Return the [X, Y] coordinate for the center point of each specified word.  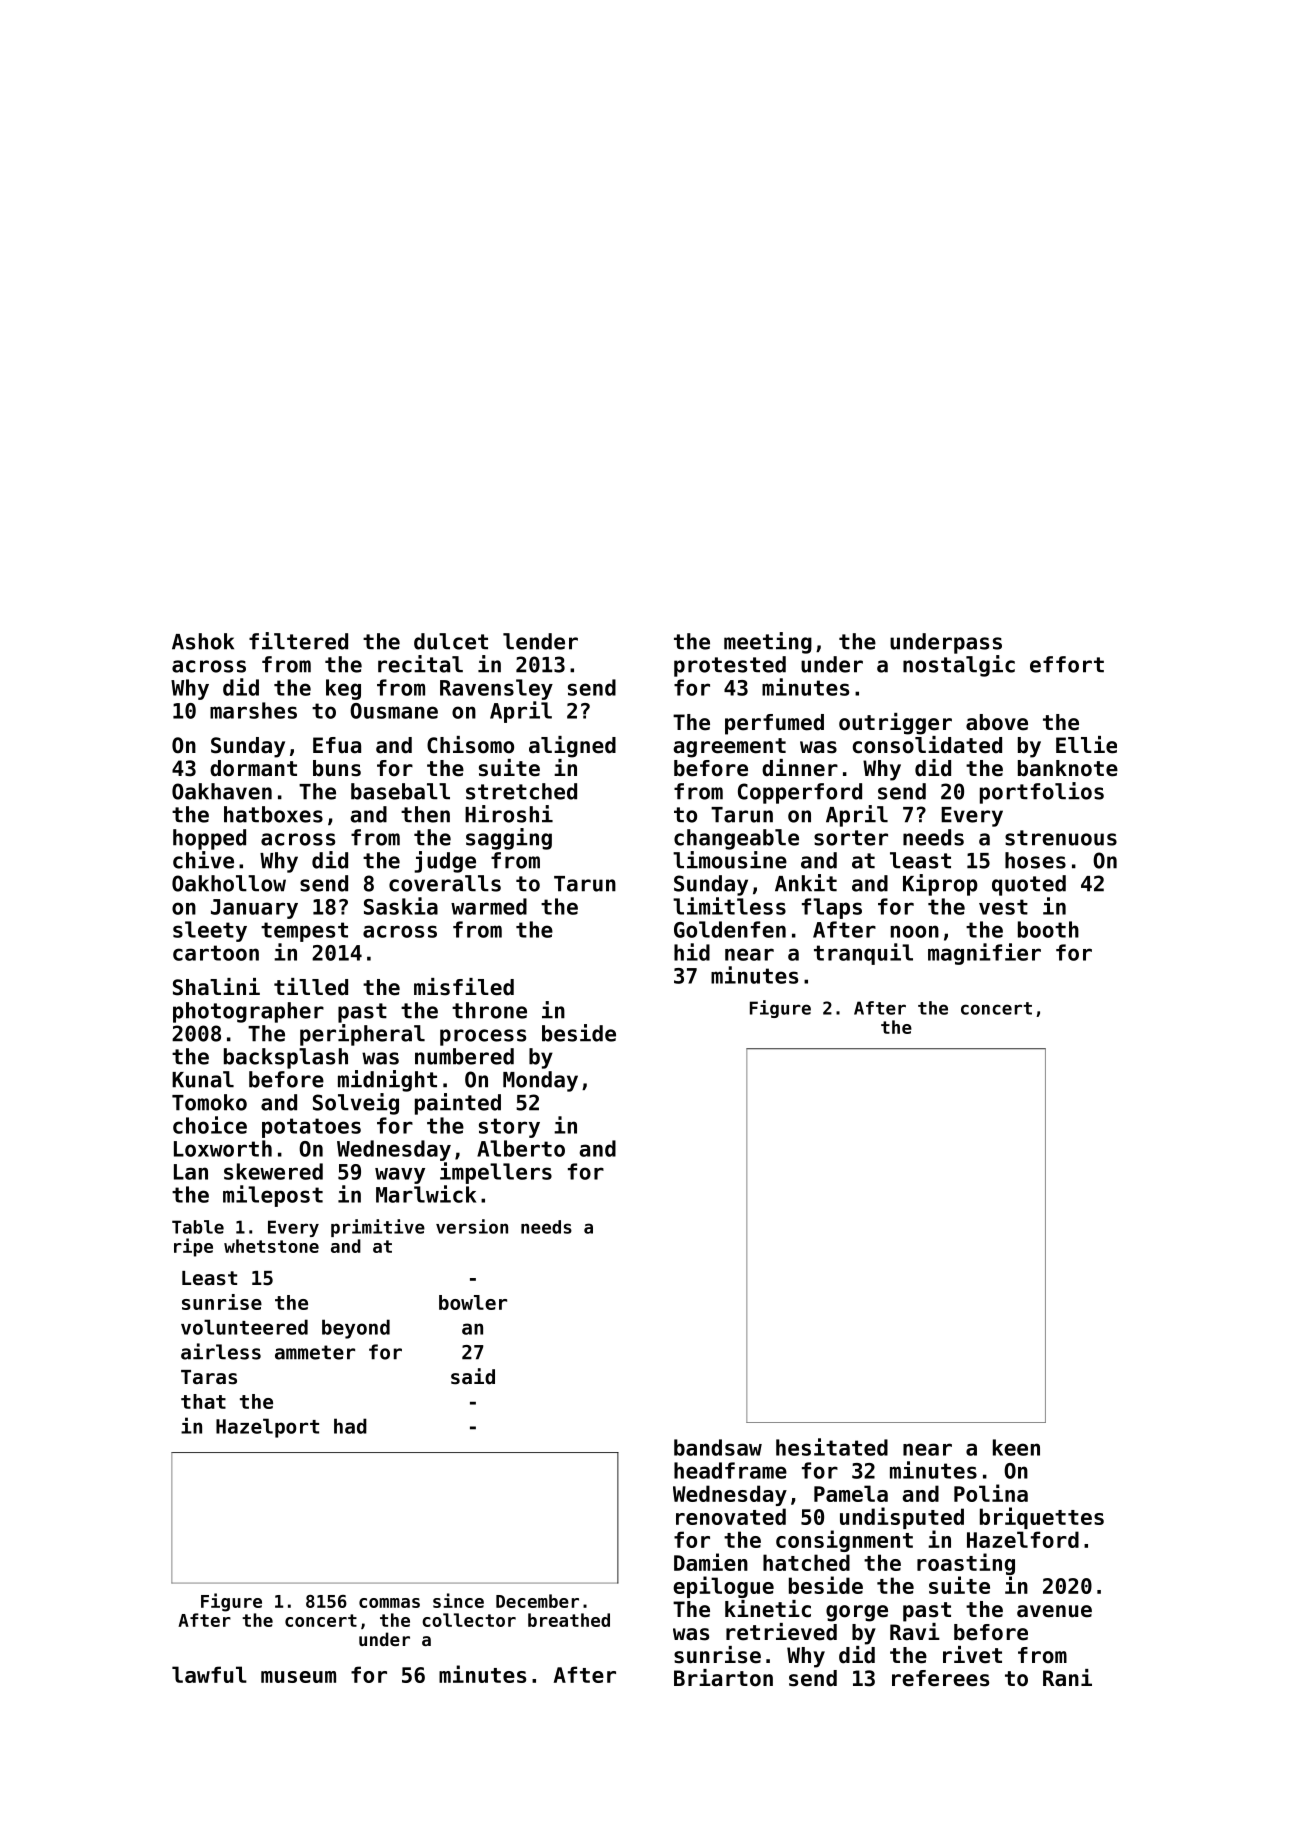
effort [1067, 664]
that [203, 1401]
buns [337, 768]
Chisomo [470, 745]
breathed [569, 1620]
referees [940, 1678]
